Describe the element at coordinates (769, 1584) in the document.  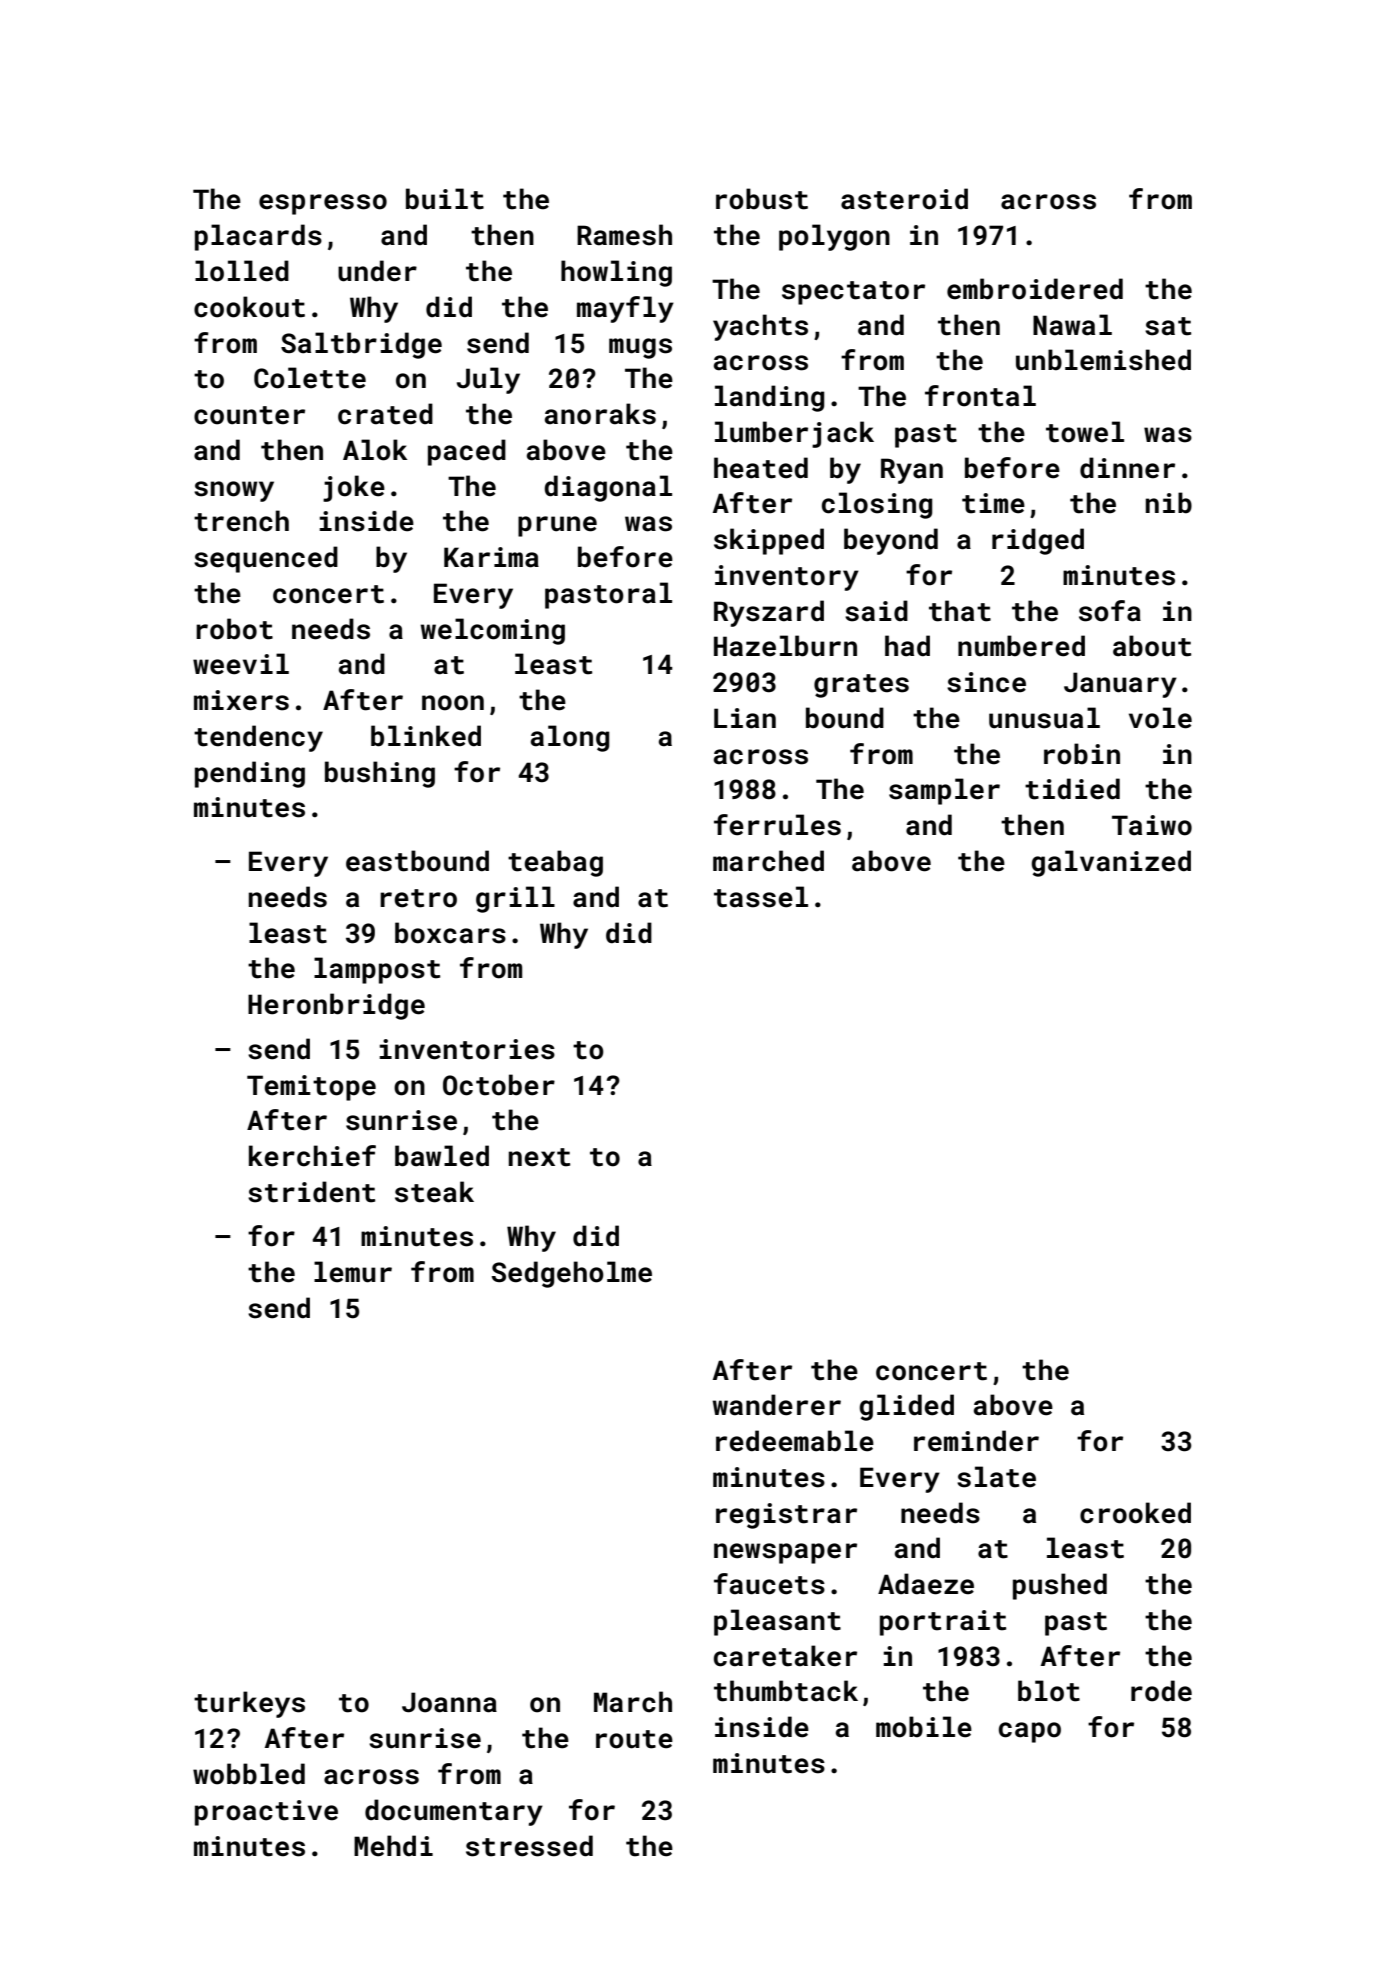
I see `faucets` at that location.
